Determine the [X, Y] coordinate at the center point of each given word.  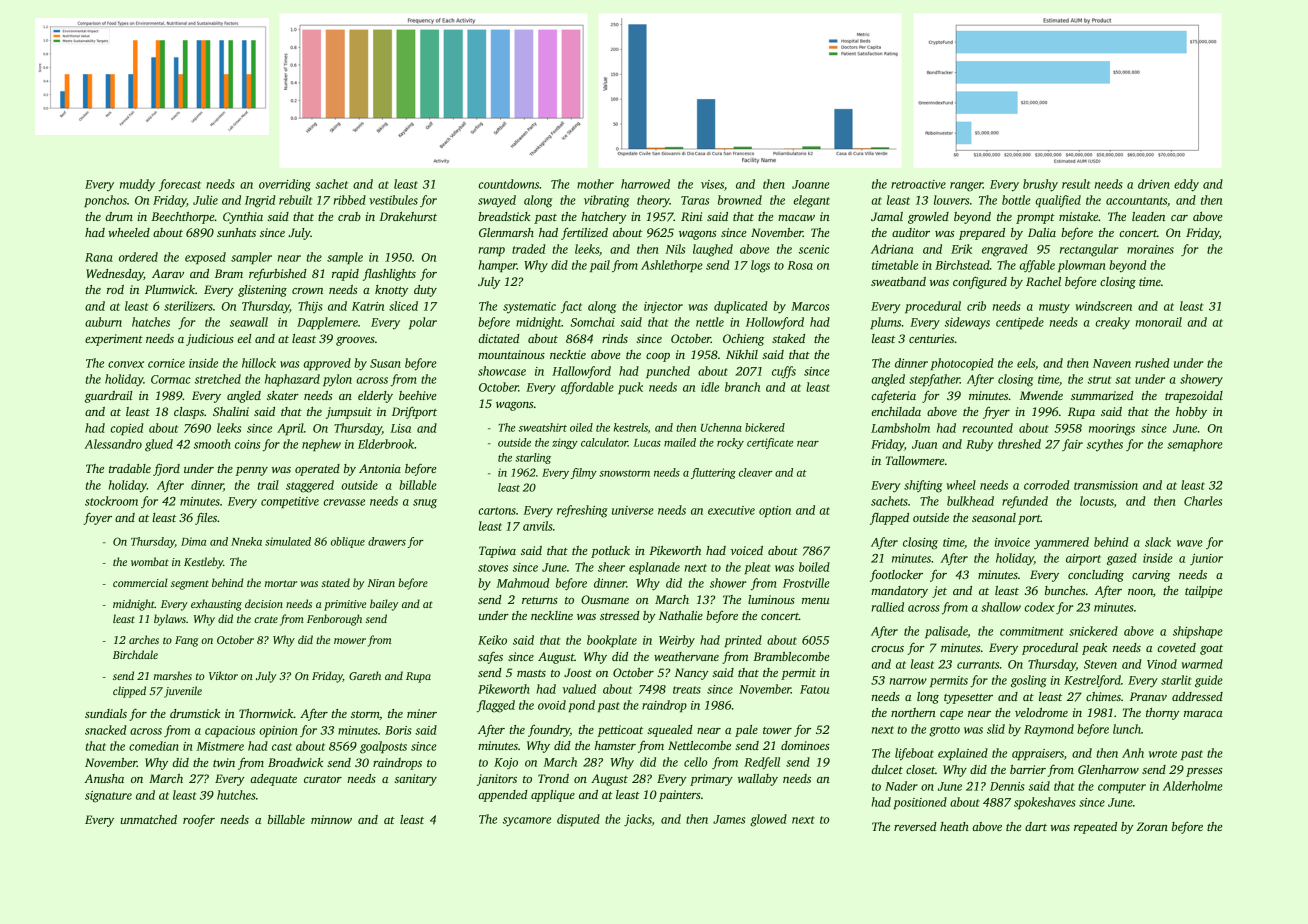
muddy [137, 185]
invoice [1012, 542]
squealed [670, 731]
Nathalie [681, 615]
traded [529, 249]
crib [976, 306]
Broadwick [295, 762]
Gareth [365, 675]
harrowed [645, 184]
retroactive [918, 184]
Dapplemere [327, 323]
